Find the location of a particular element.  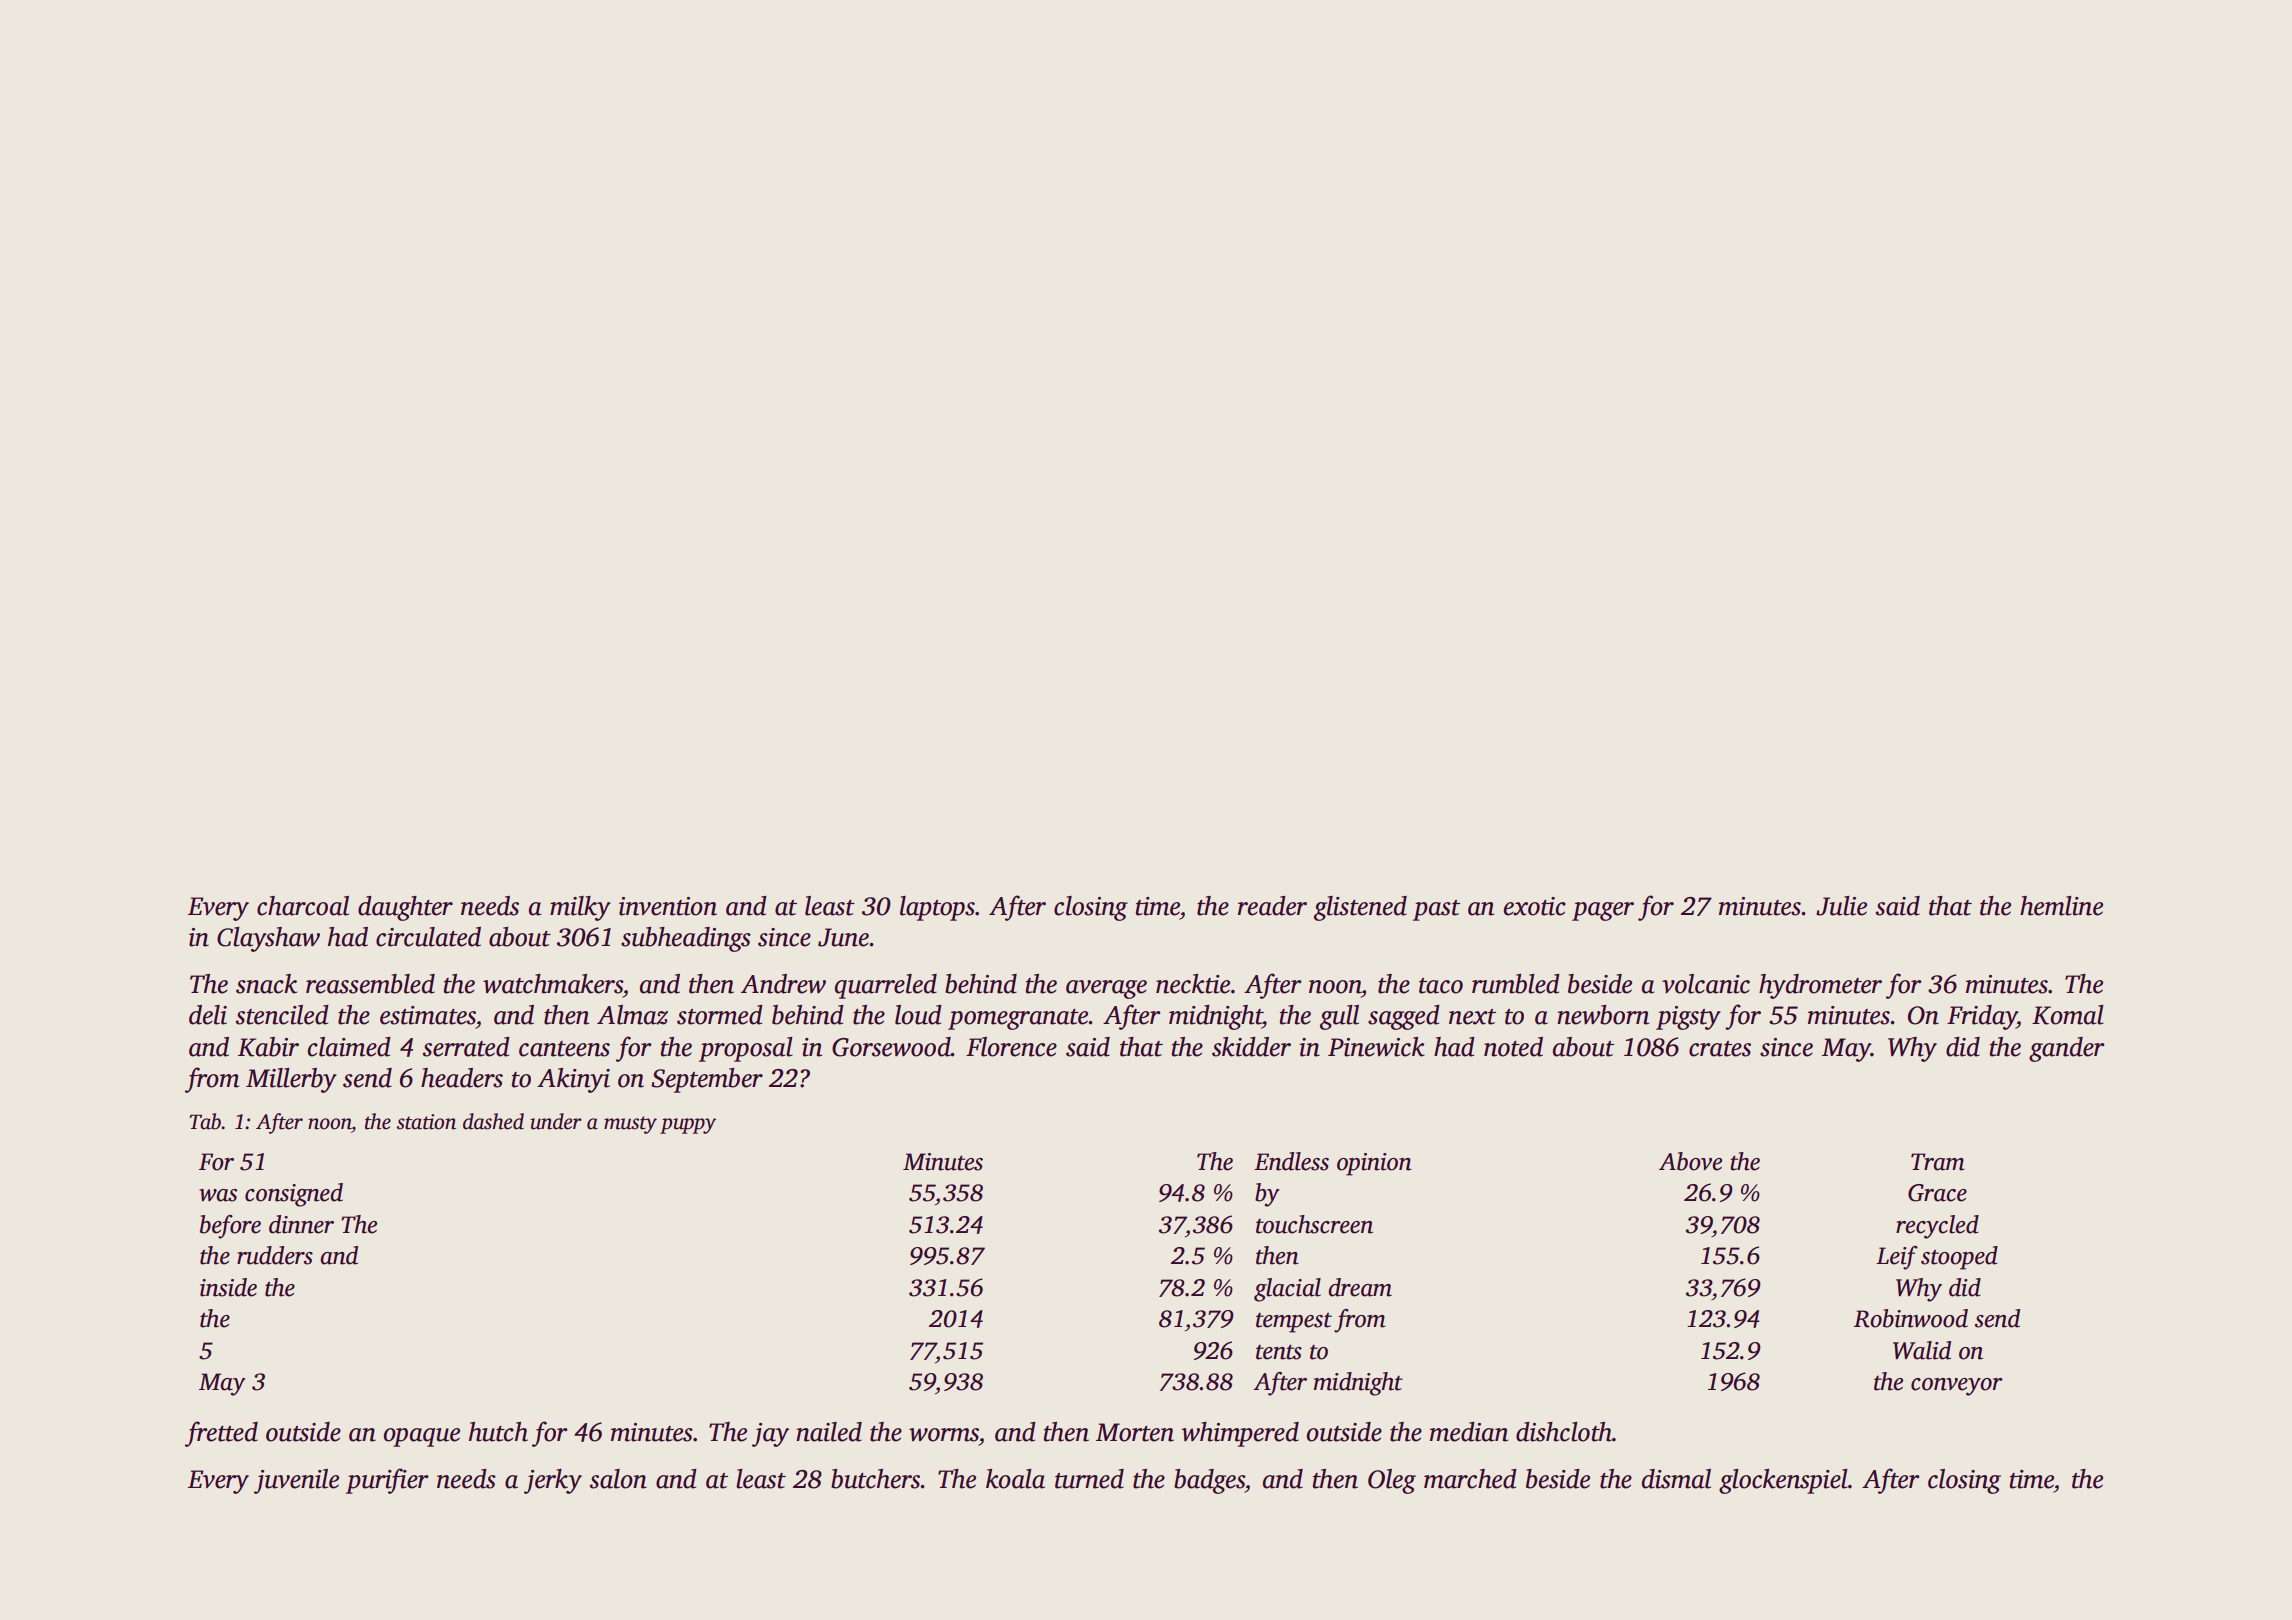

badges is located at coordinates (1209, 1481).
